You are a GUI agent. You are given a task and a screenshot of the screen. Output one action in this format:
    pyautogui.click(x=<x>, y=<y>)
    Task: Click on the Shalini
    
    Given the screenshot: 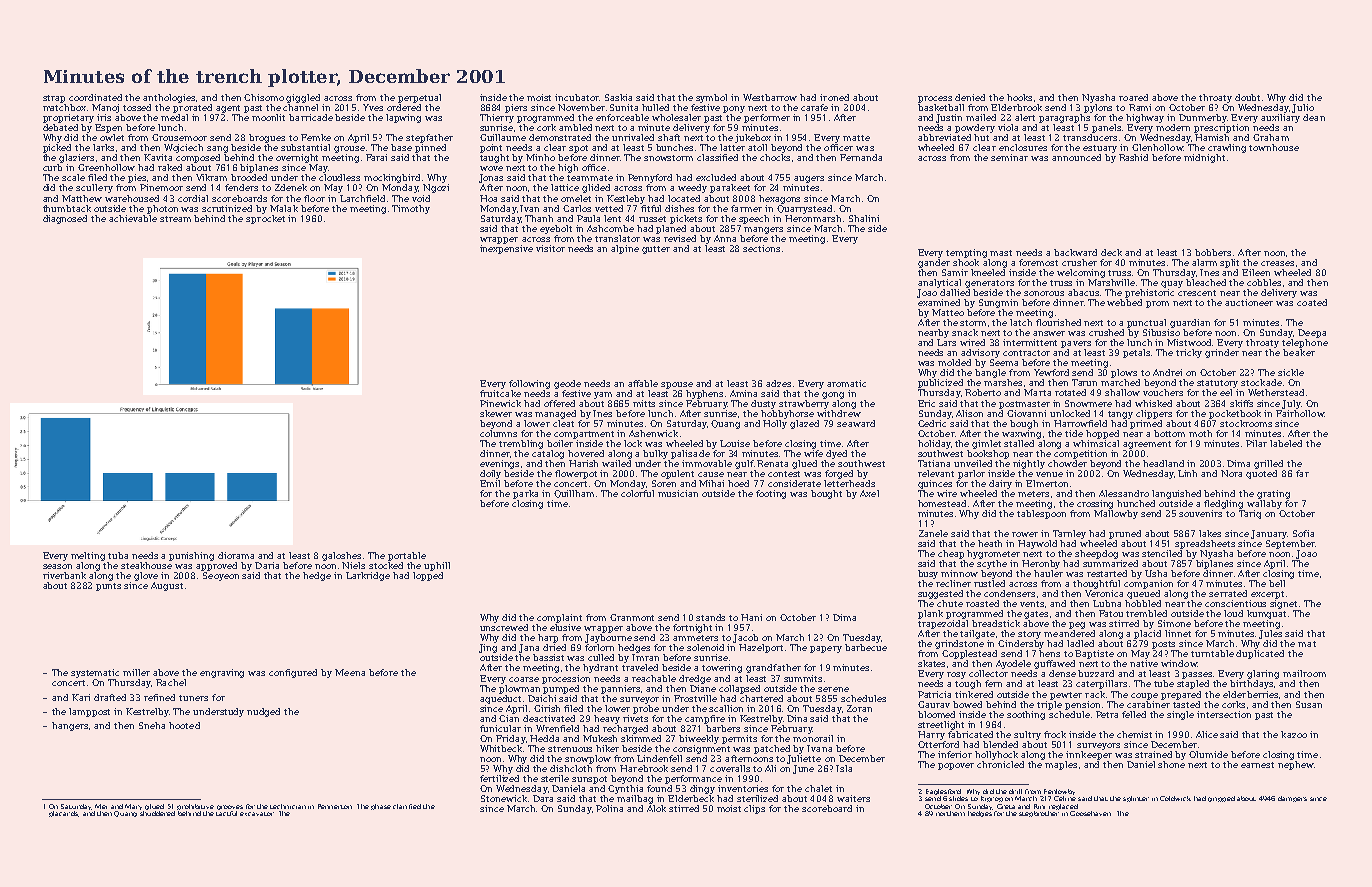 What is the action you would take?
    pyautogui.click(x=864, y=218)
